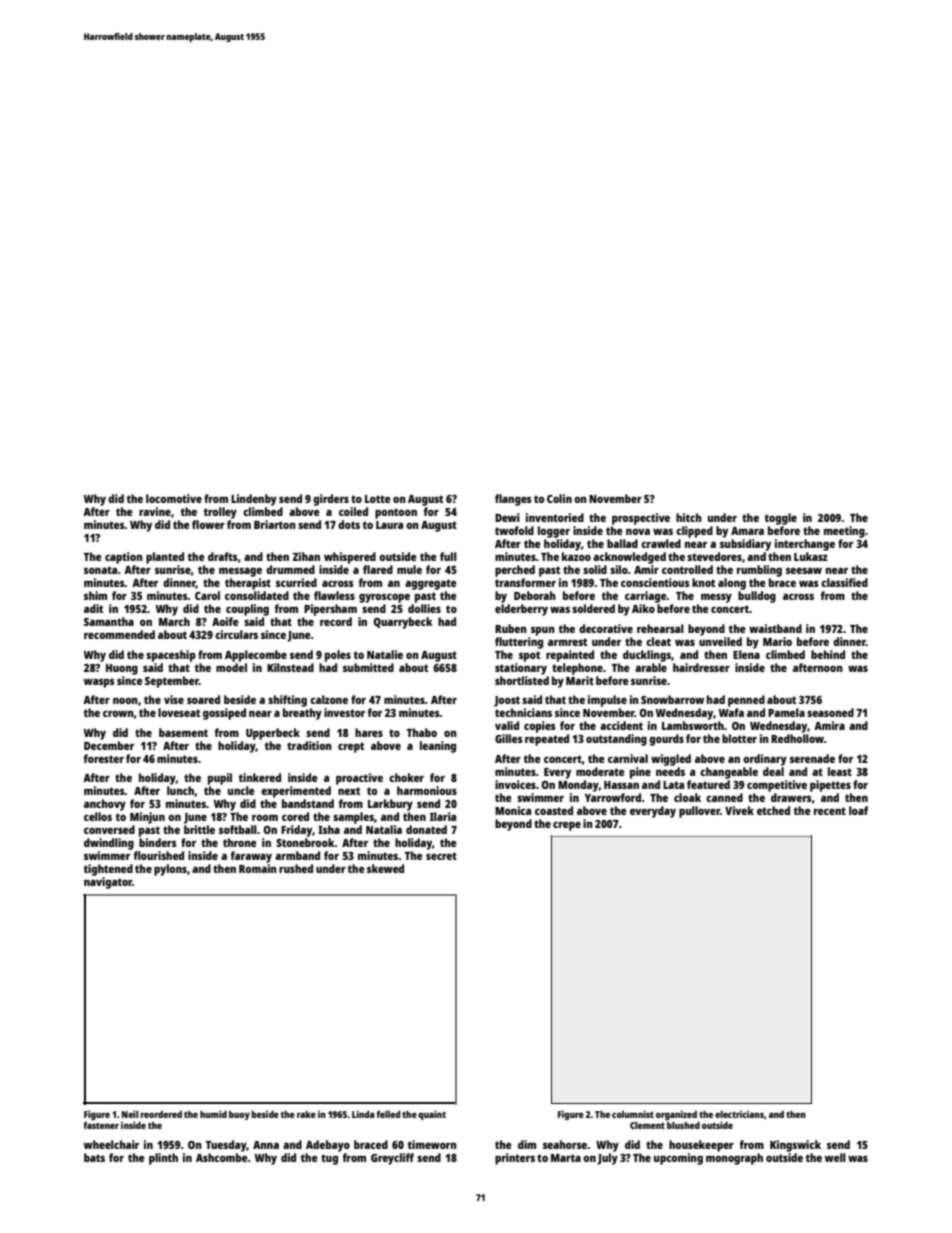  Describe the element at coordinates (739, 1114) in the document. I see `electricians` at that location.
